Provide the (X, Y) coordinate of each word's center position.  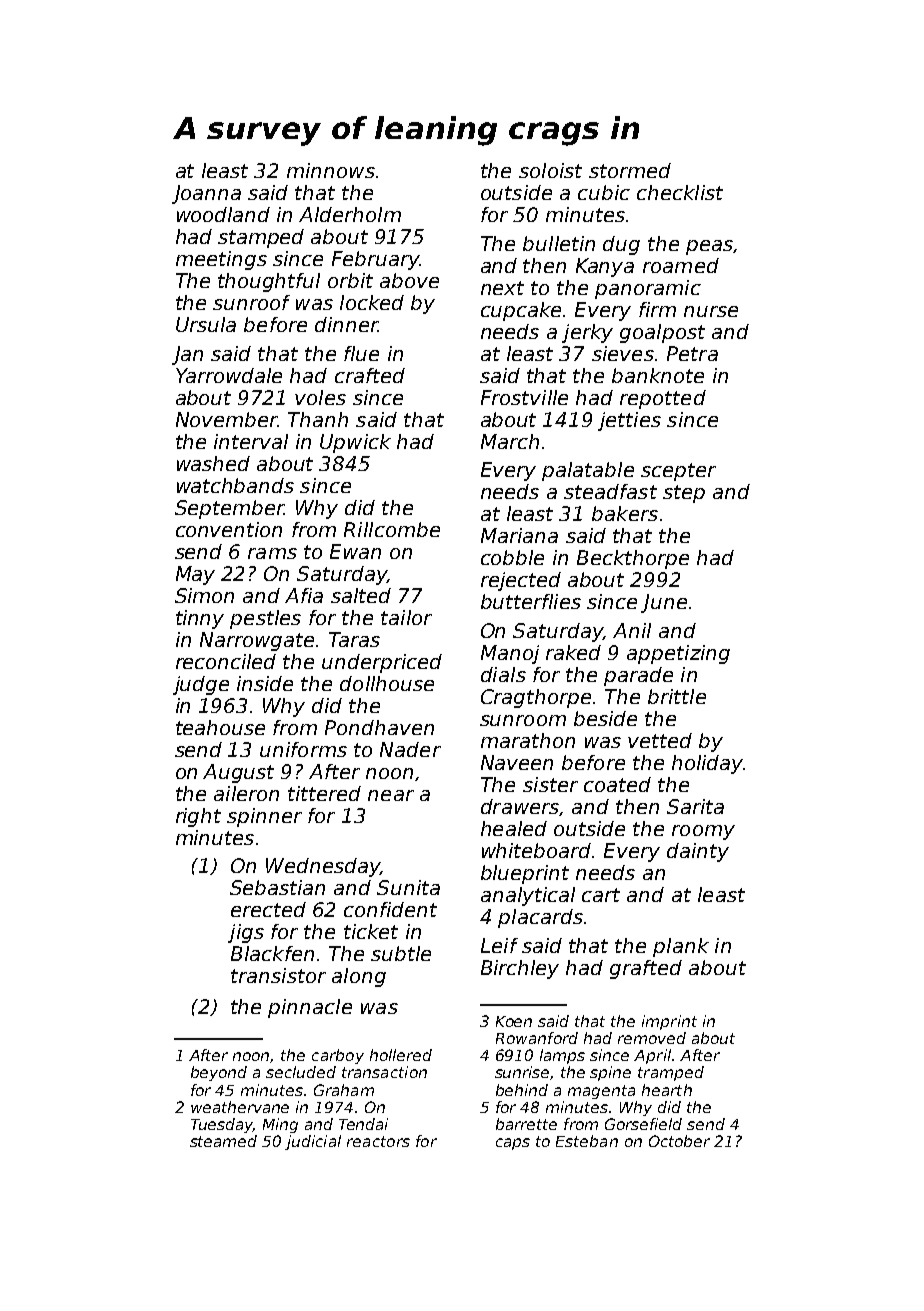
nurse (711, 311)
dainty (698, 852)
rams (272, 553)
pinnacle (310, 1008)
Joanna (206, 194)
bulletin (559, 243)
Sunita (408, 887)
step (684, 494)
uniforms (303, 749)
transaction (384, 1072)
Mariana (519, 535)
